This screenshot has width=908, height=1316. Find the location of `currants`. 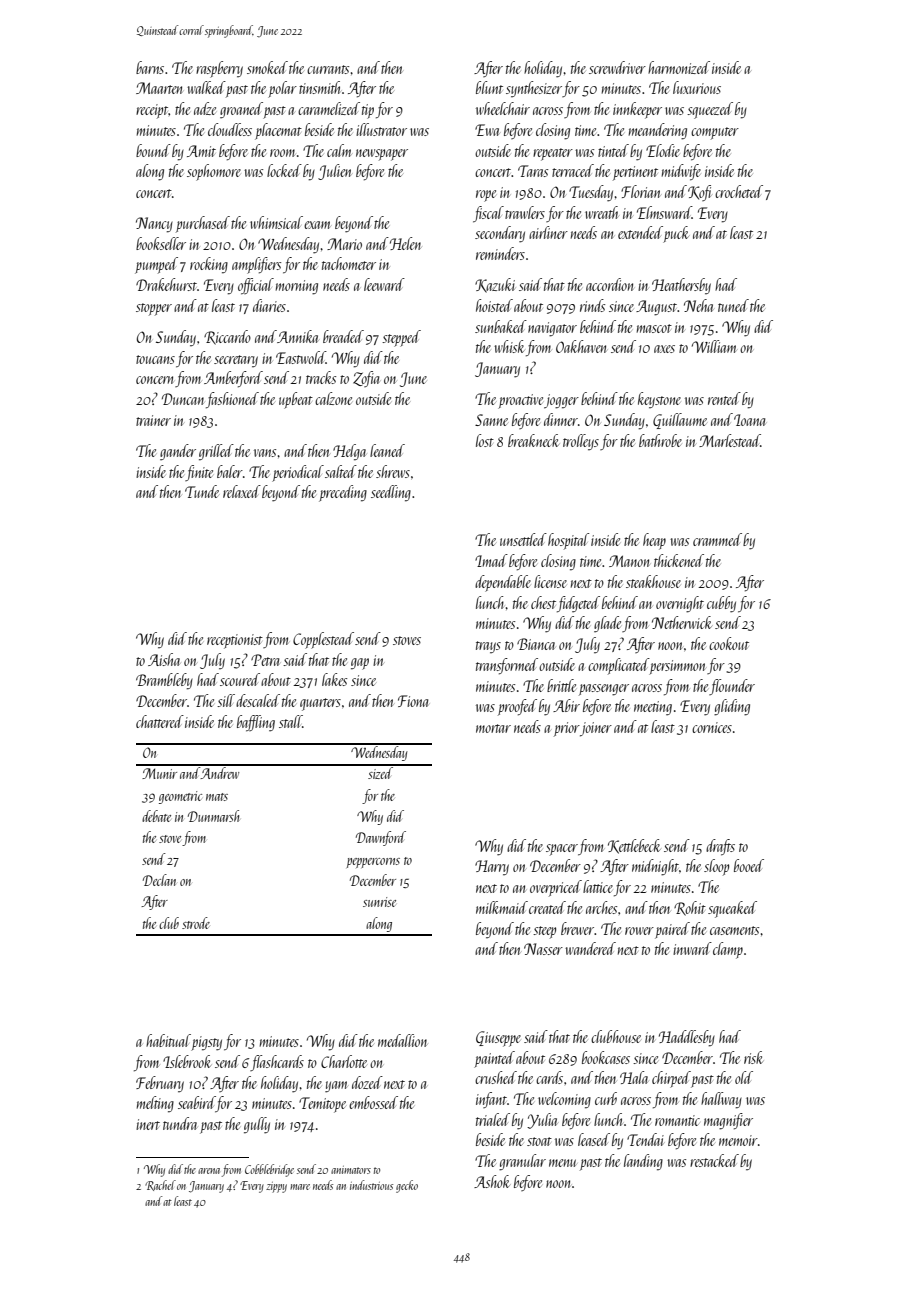

currants is located at coordinates (328, 69).
